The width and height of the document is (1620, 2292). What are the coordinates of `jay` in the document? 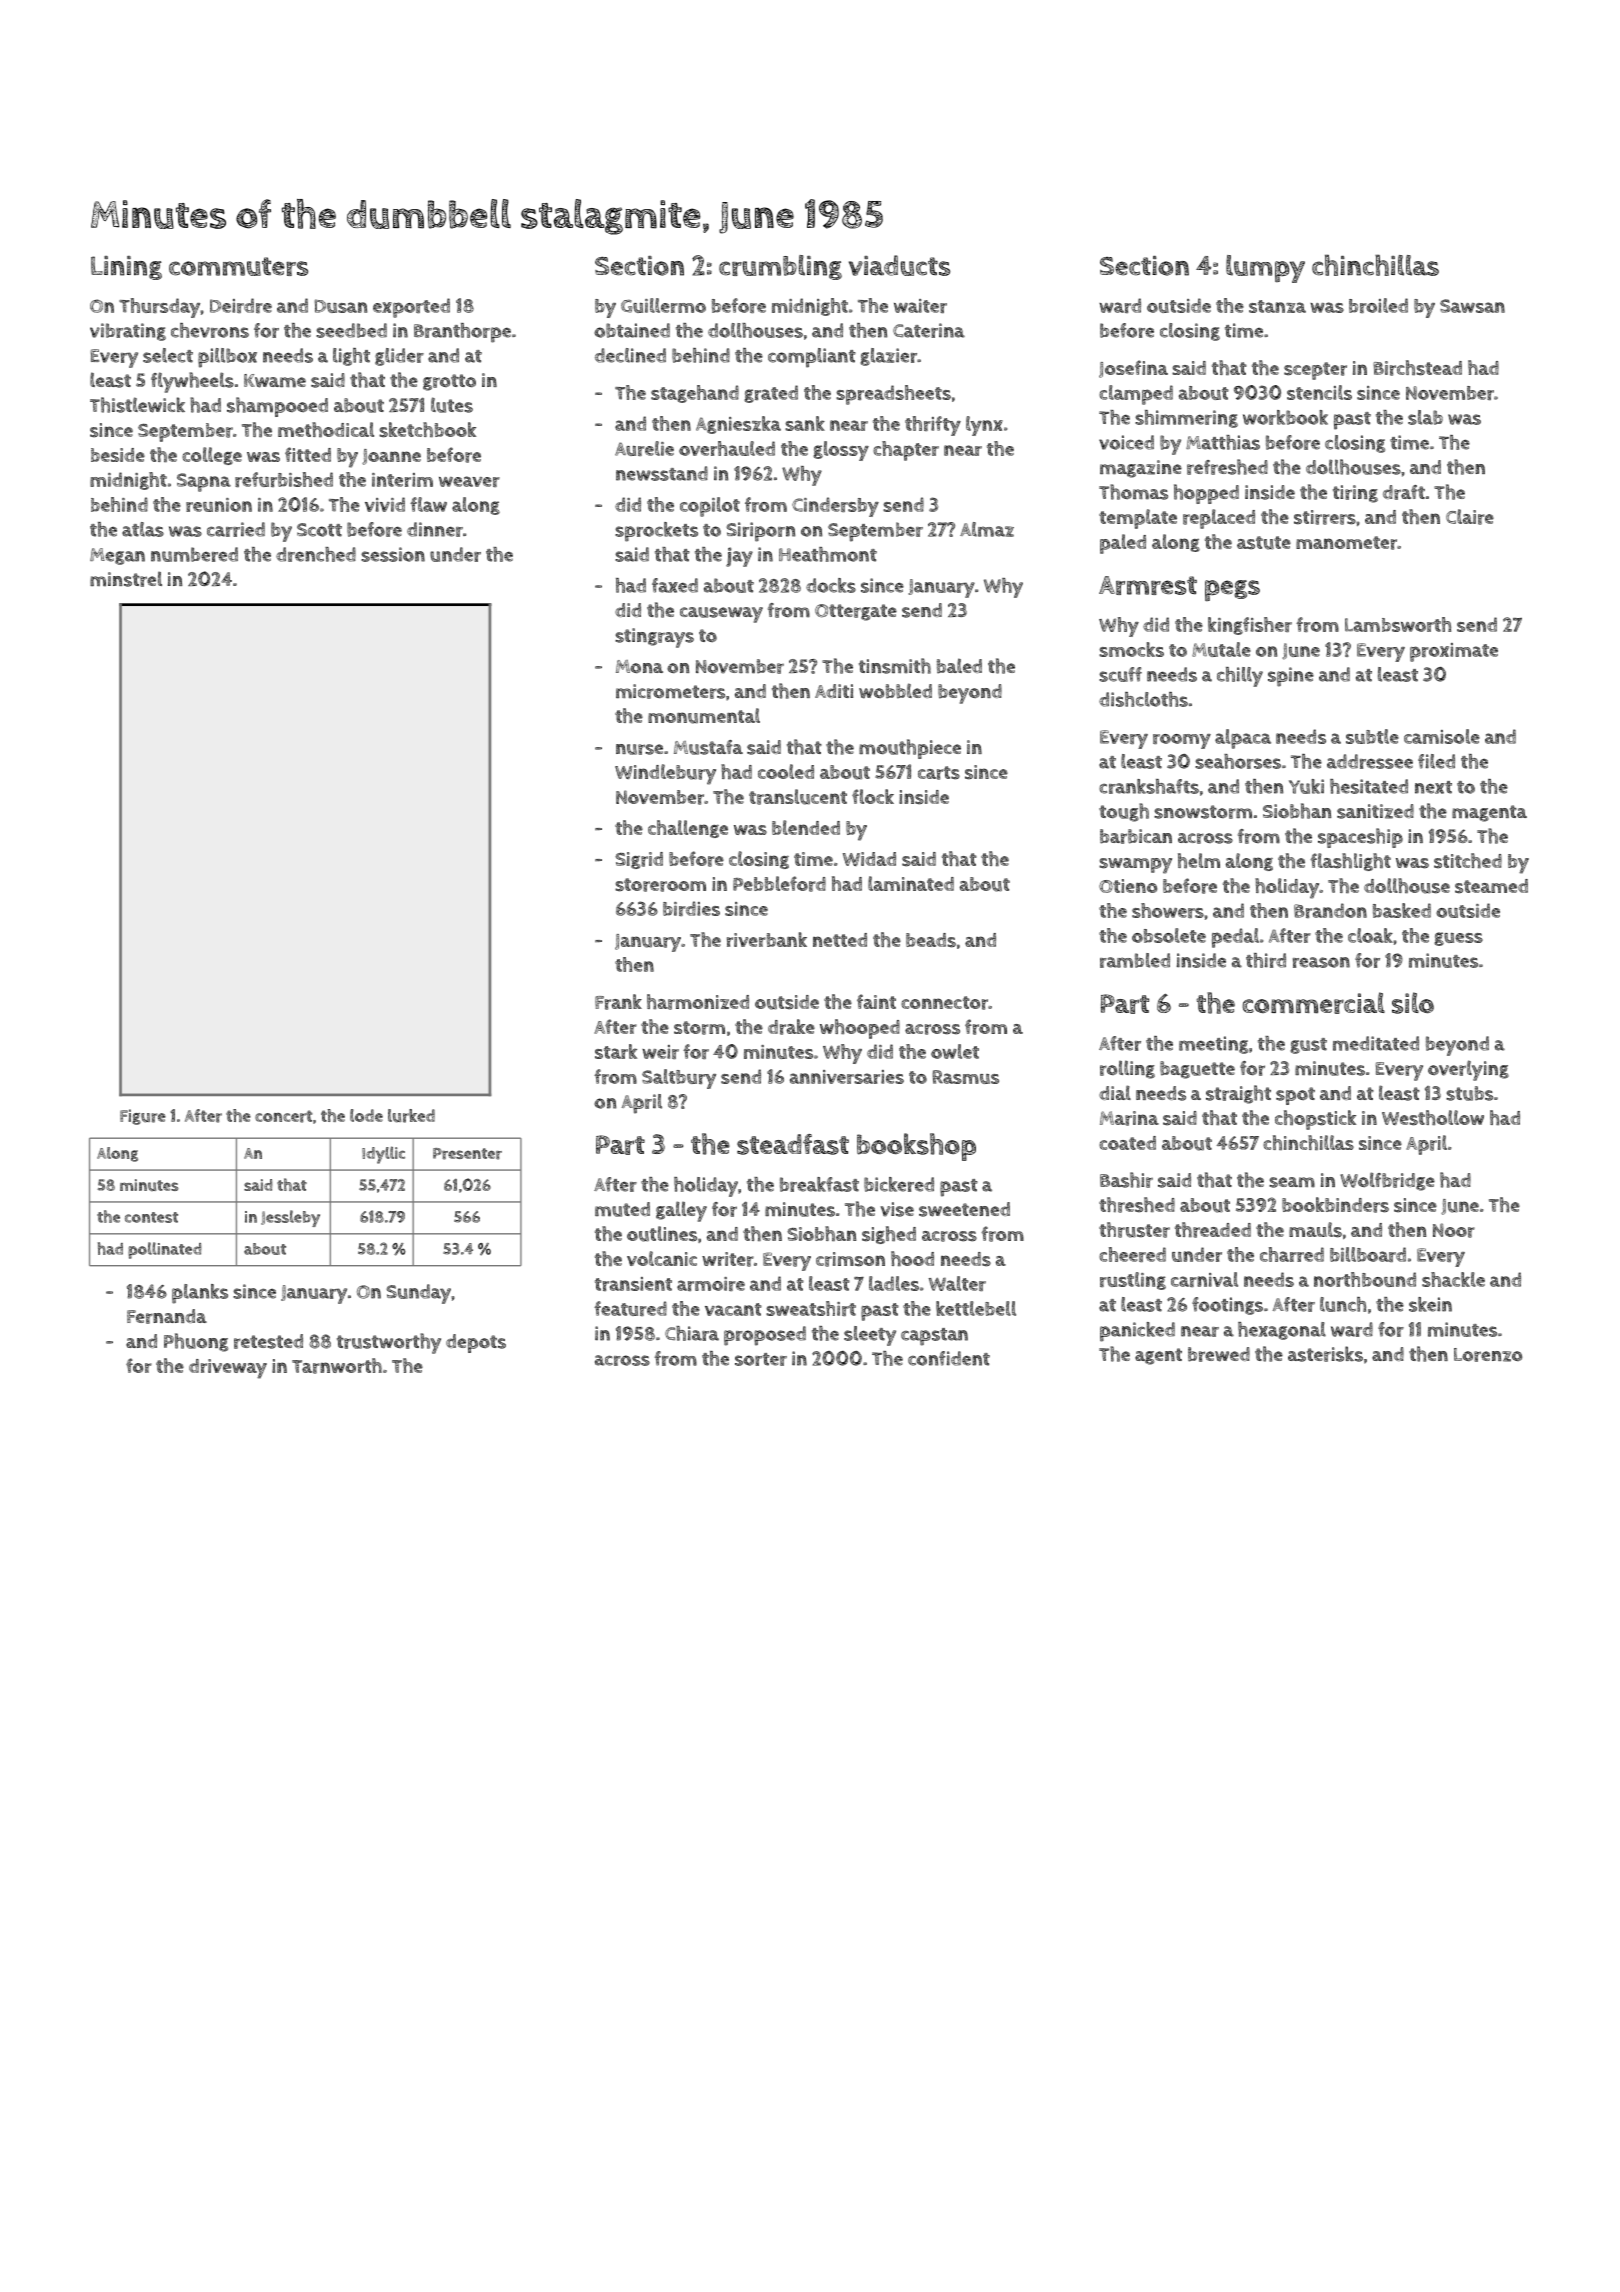 It's located at (739, 557).
